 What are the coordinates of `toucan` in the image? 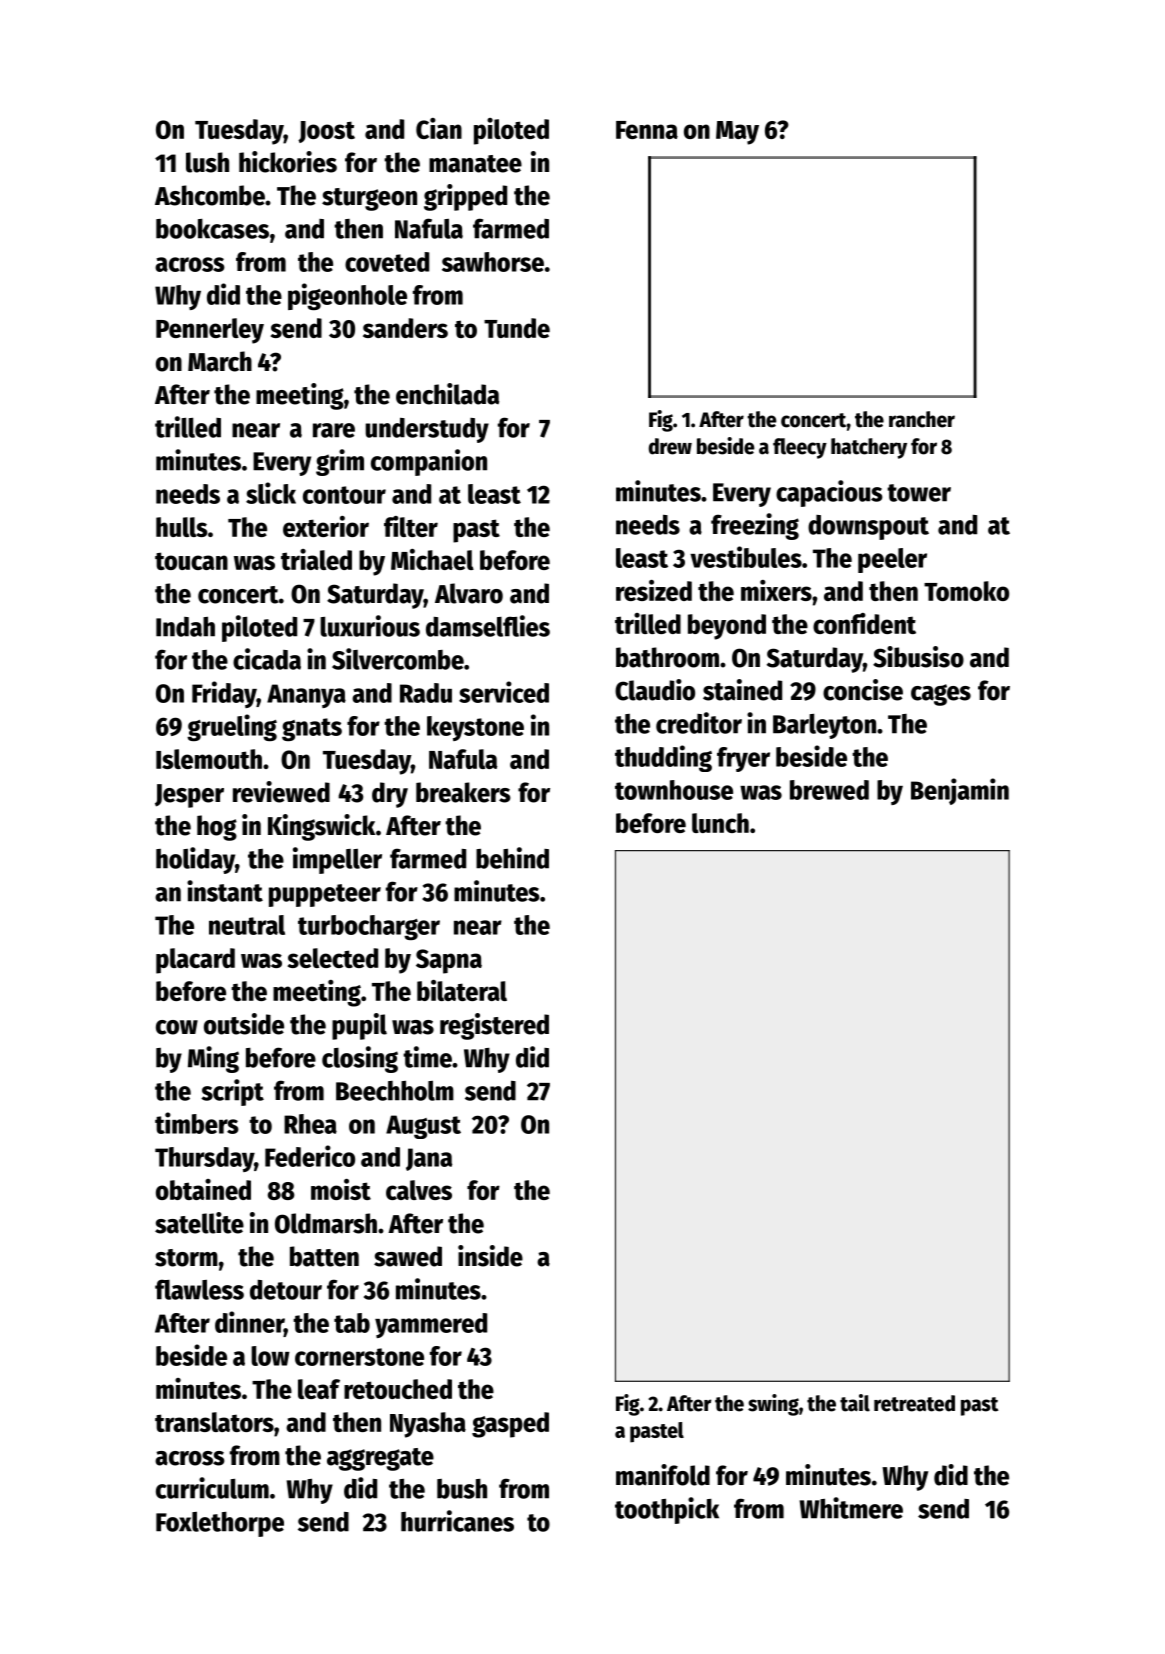 It's located at (191, 561).
